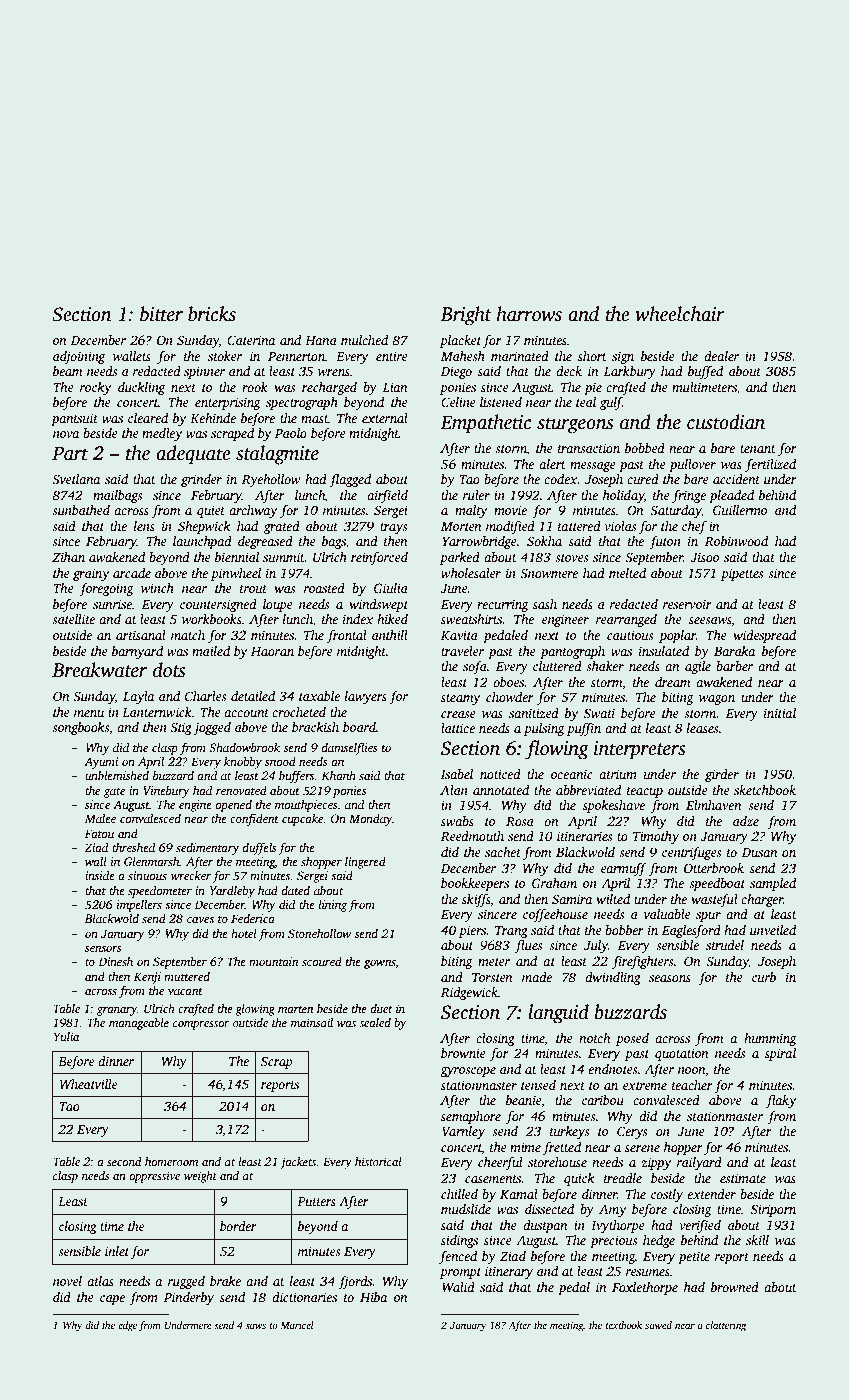  What do you see at coordinates (680, 314) in the screenshot?
I see `wheelchair` at bounding box center [680, 314].
